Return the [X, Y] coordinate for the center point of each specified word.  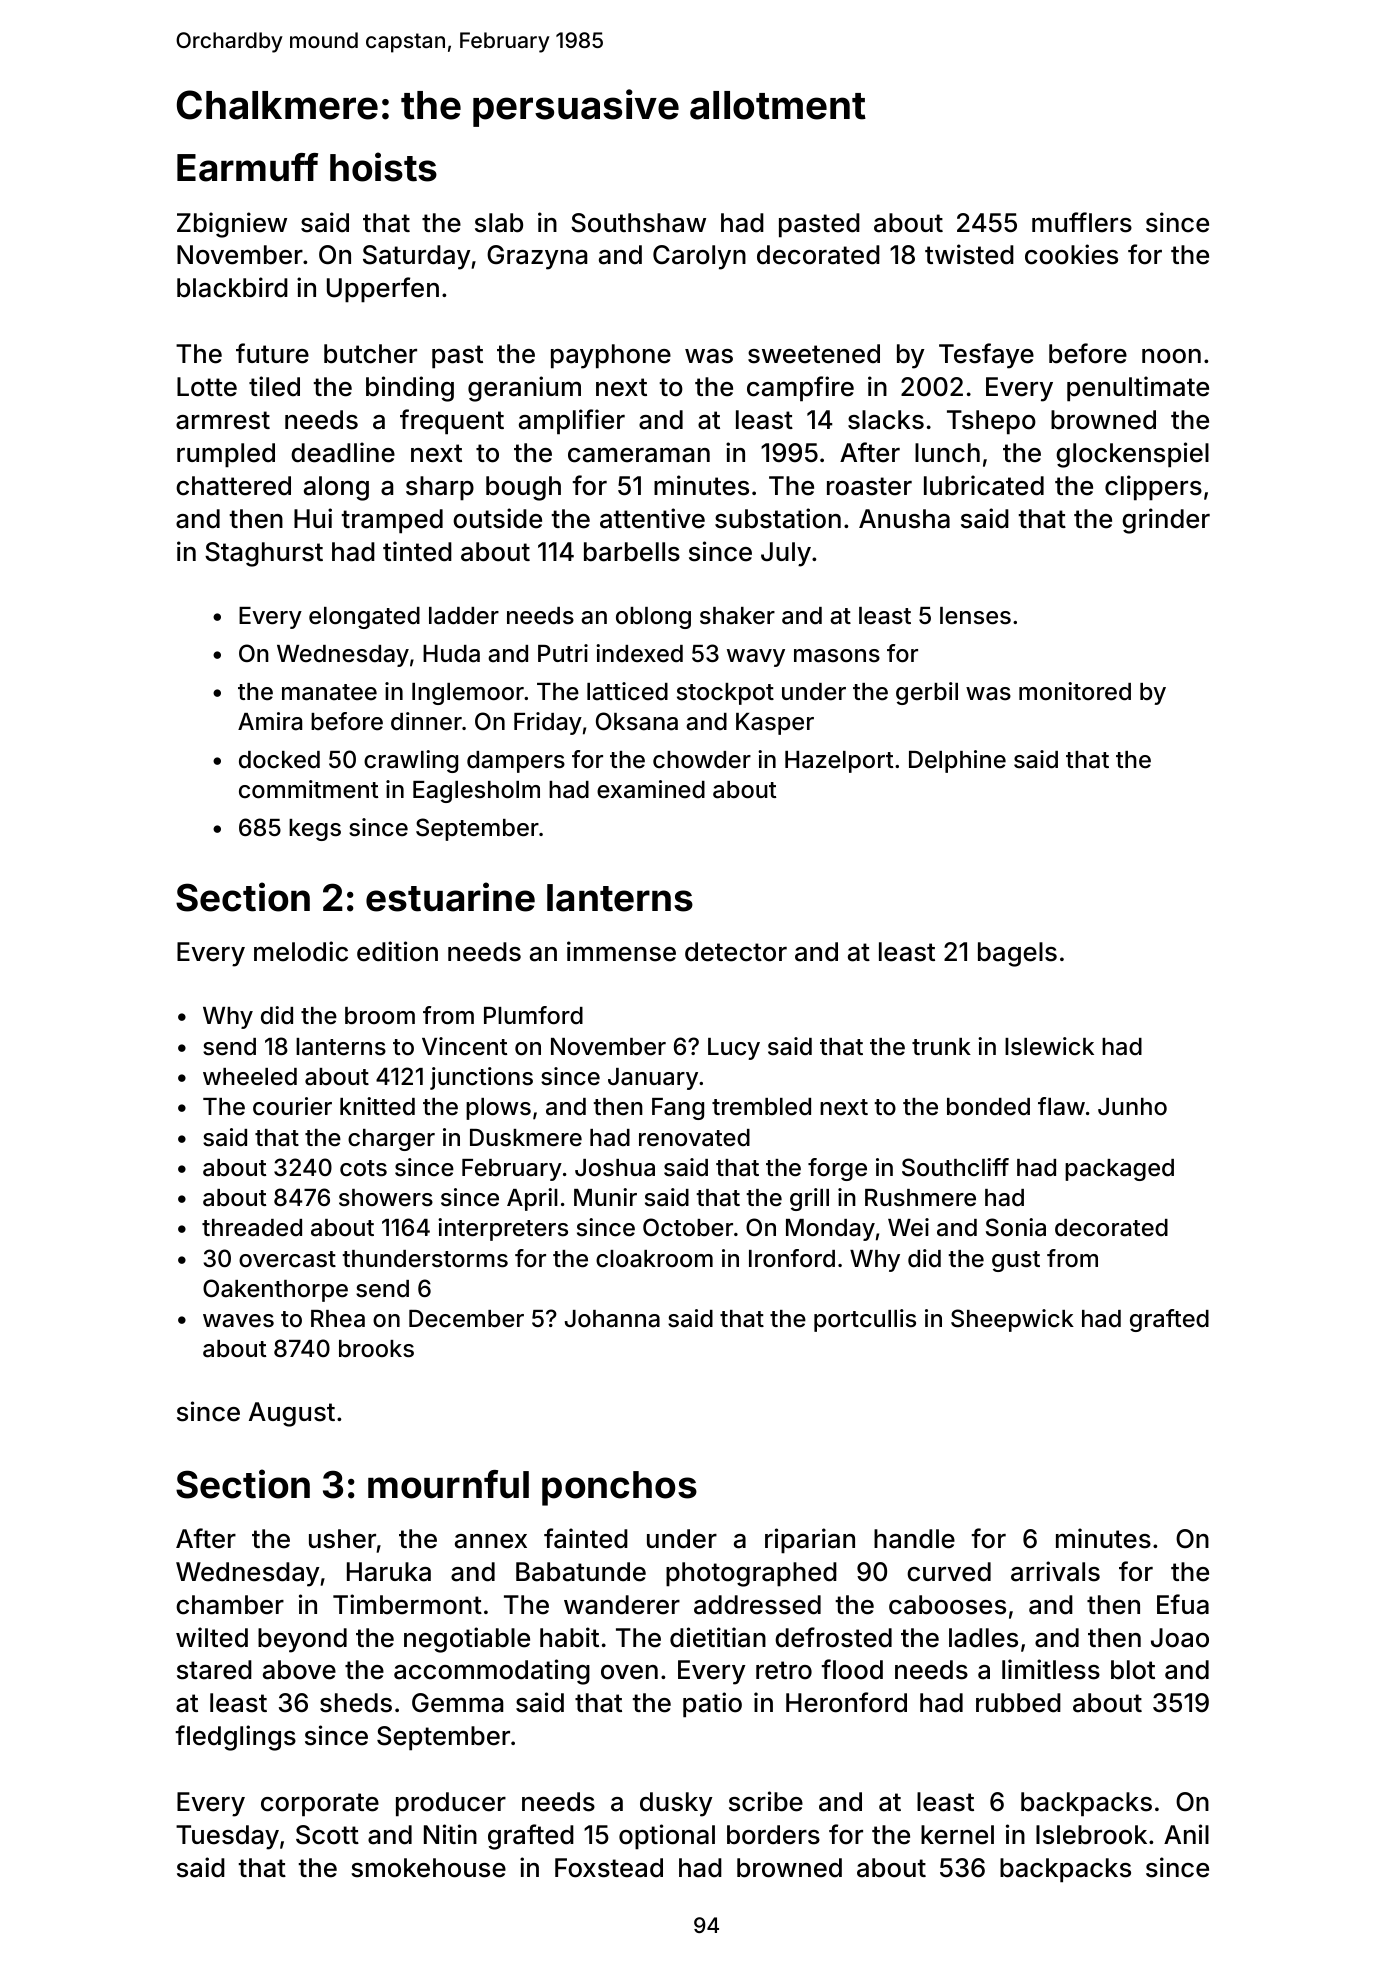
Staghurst [264, 554]
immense [621, 951]
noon [1171, 356]
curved [949, 1572]
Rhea [338, 1319]
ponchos [619, 1488]
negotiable [467, 1640]
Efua [1183, 1604]
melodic [301, 951]
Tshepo [991, 422]
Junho [1132, 1107]
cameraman [639, 455]
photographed [751, 1574]
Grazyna [537, 257]
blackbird [232, 287]
